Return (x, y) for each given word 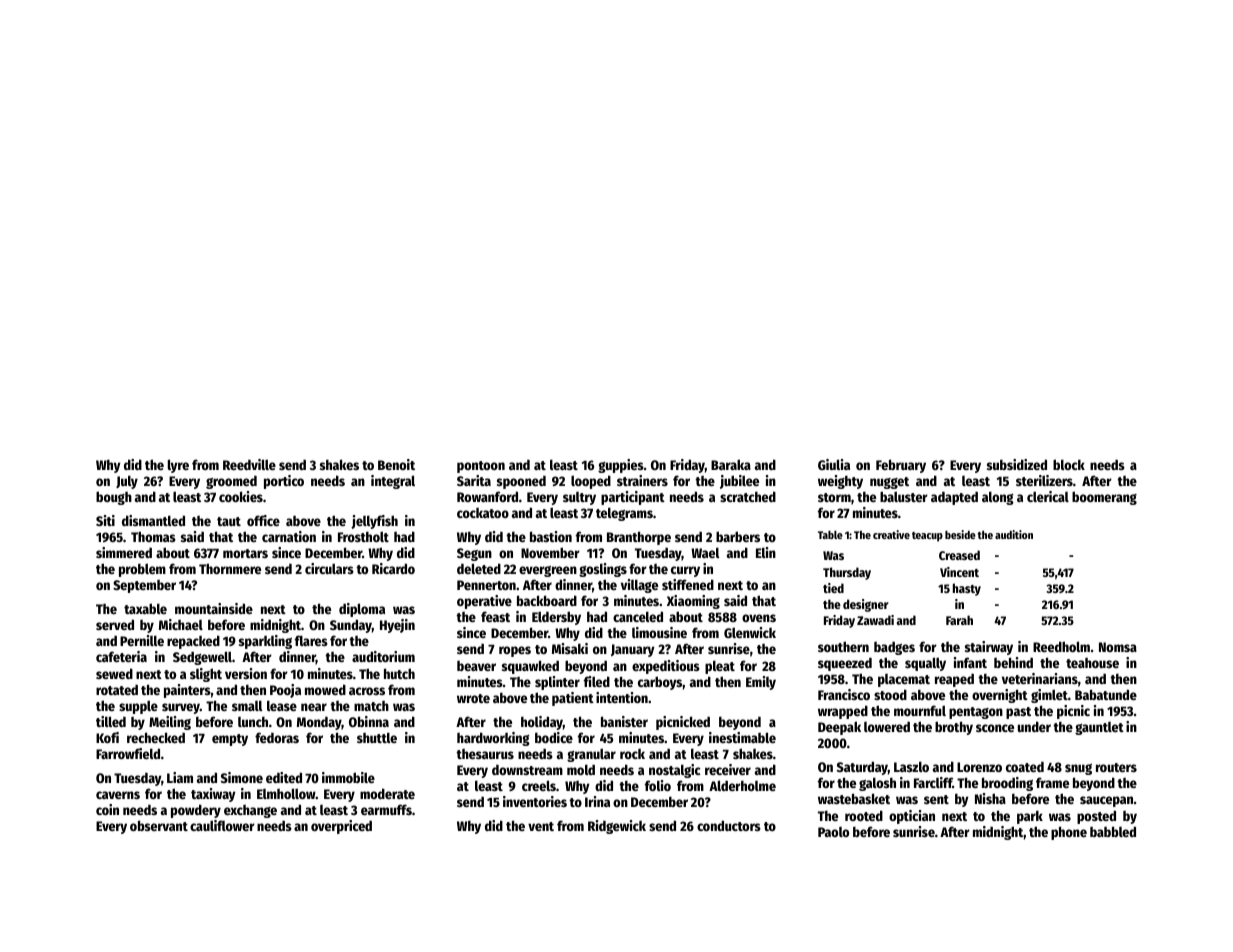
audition (1014, 534)
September (144, 586)
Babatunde (1106, 694)
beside (960, 534)
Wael (705, 552)
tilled (111, 721)
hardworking (493, 739)
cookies (241, 496)
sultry (579, 498)
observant (159, 825)
